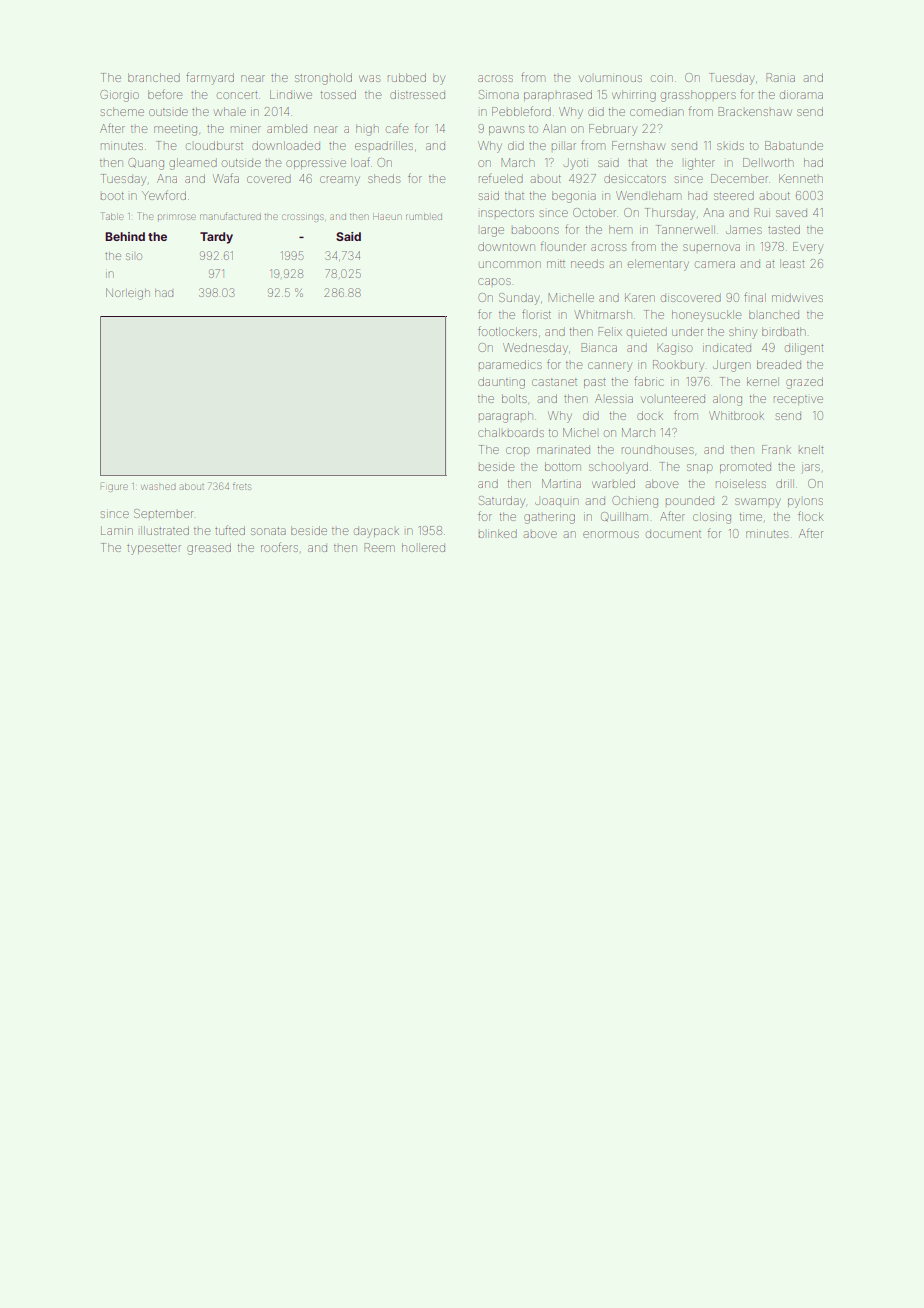  I want to click on Every, so click(808, 248).
